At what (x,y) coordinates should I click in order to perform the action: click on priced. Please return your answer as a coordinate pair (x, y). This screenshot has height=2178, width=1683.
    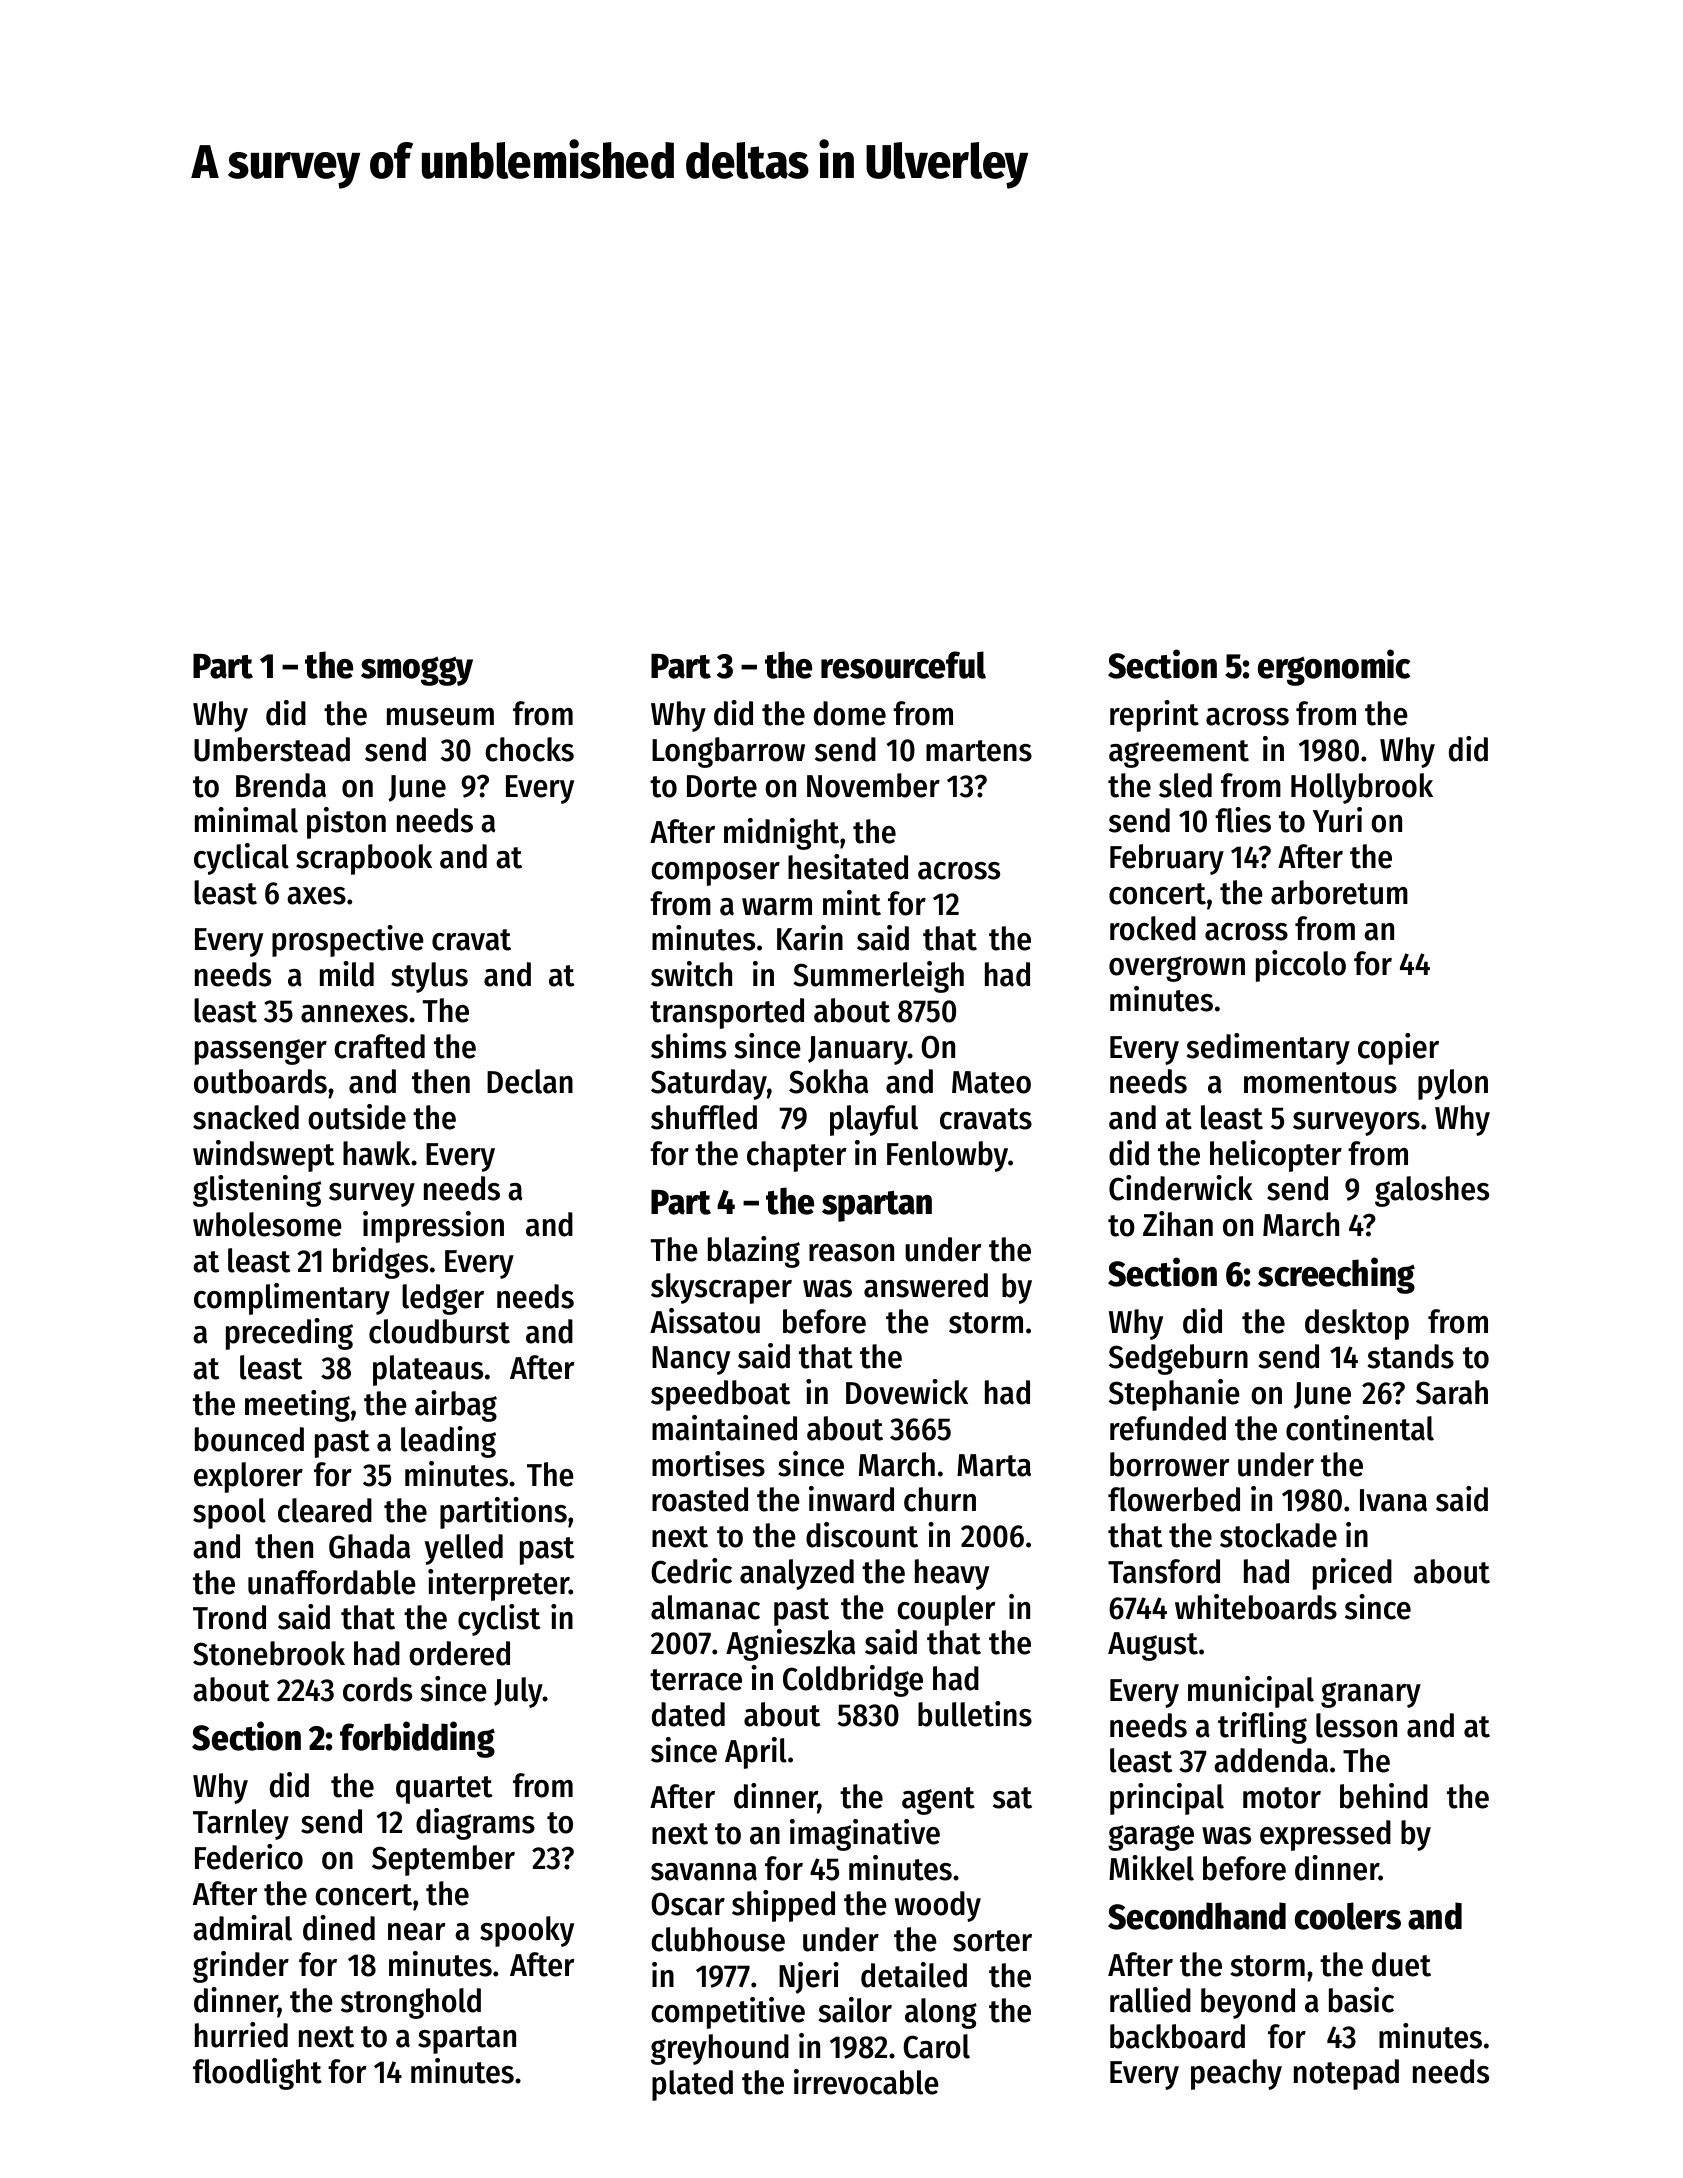
    Looking at the image, I should click on (1352, 1574).
